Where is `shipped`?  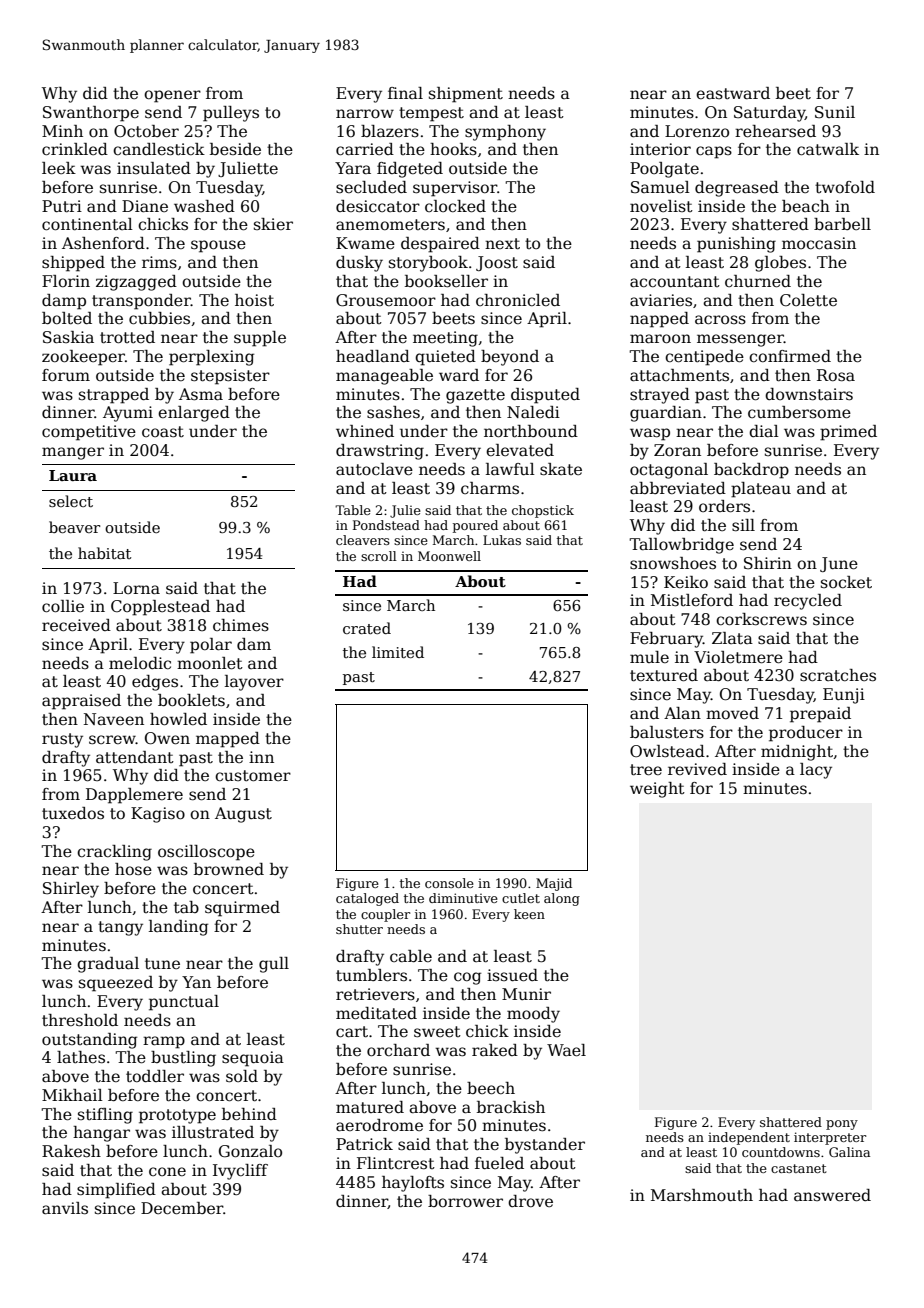
shipped is located at coordinates (73, 264).
